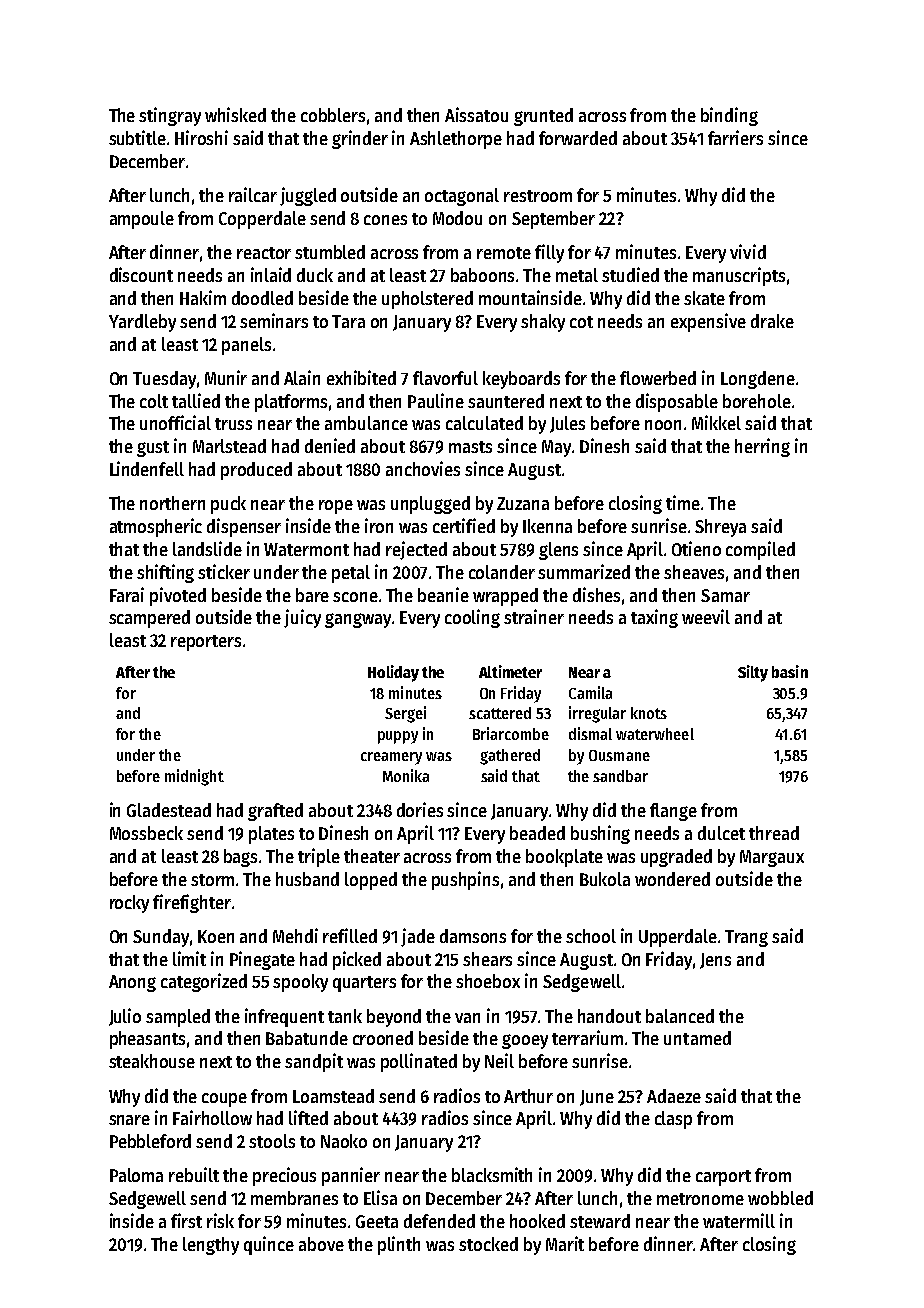  What do you see at coordinates (729, 116) in the screenshot?
I see `binding` at bounding box center [729, 116].
